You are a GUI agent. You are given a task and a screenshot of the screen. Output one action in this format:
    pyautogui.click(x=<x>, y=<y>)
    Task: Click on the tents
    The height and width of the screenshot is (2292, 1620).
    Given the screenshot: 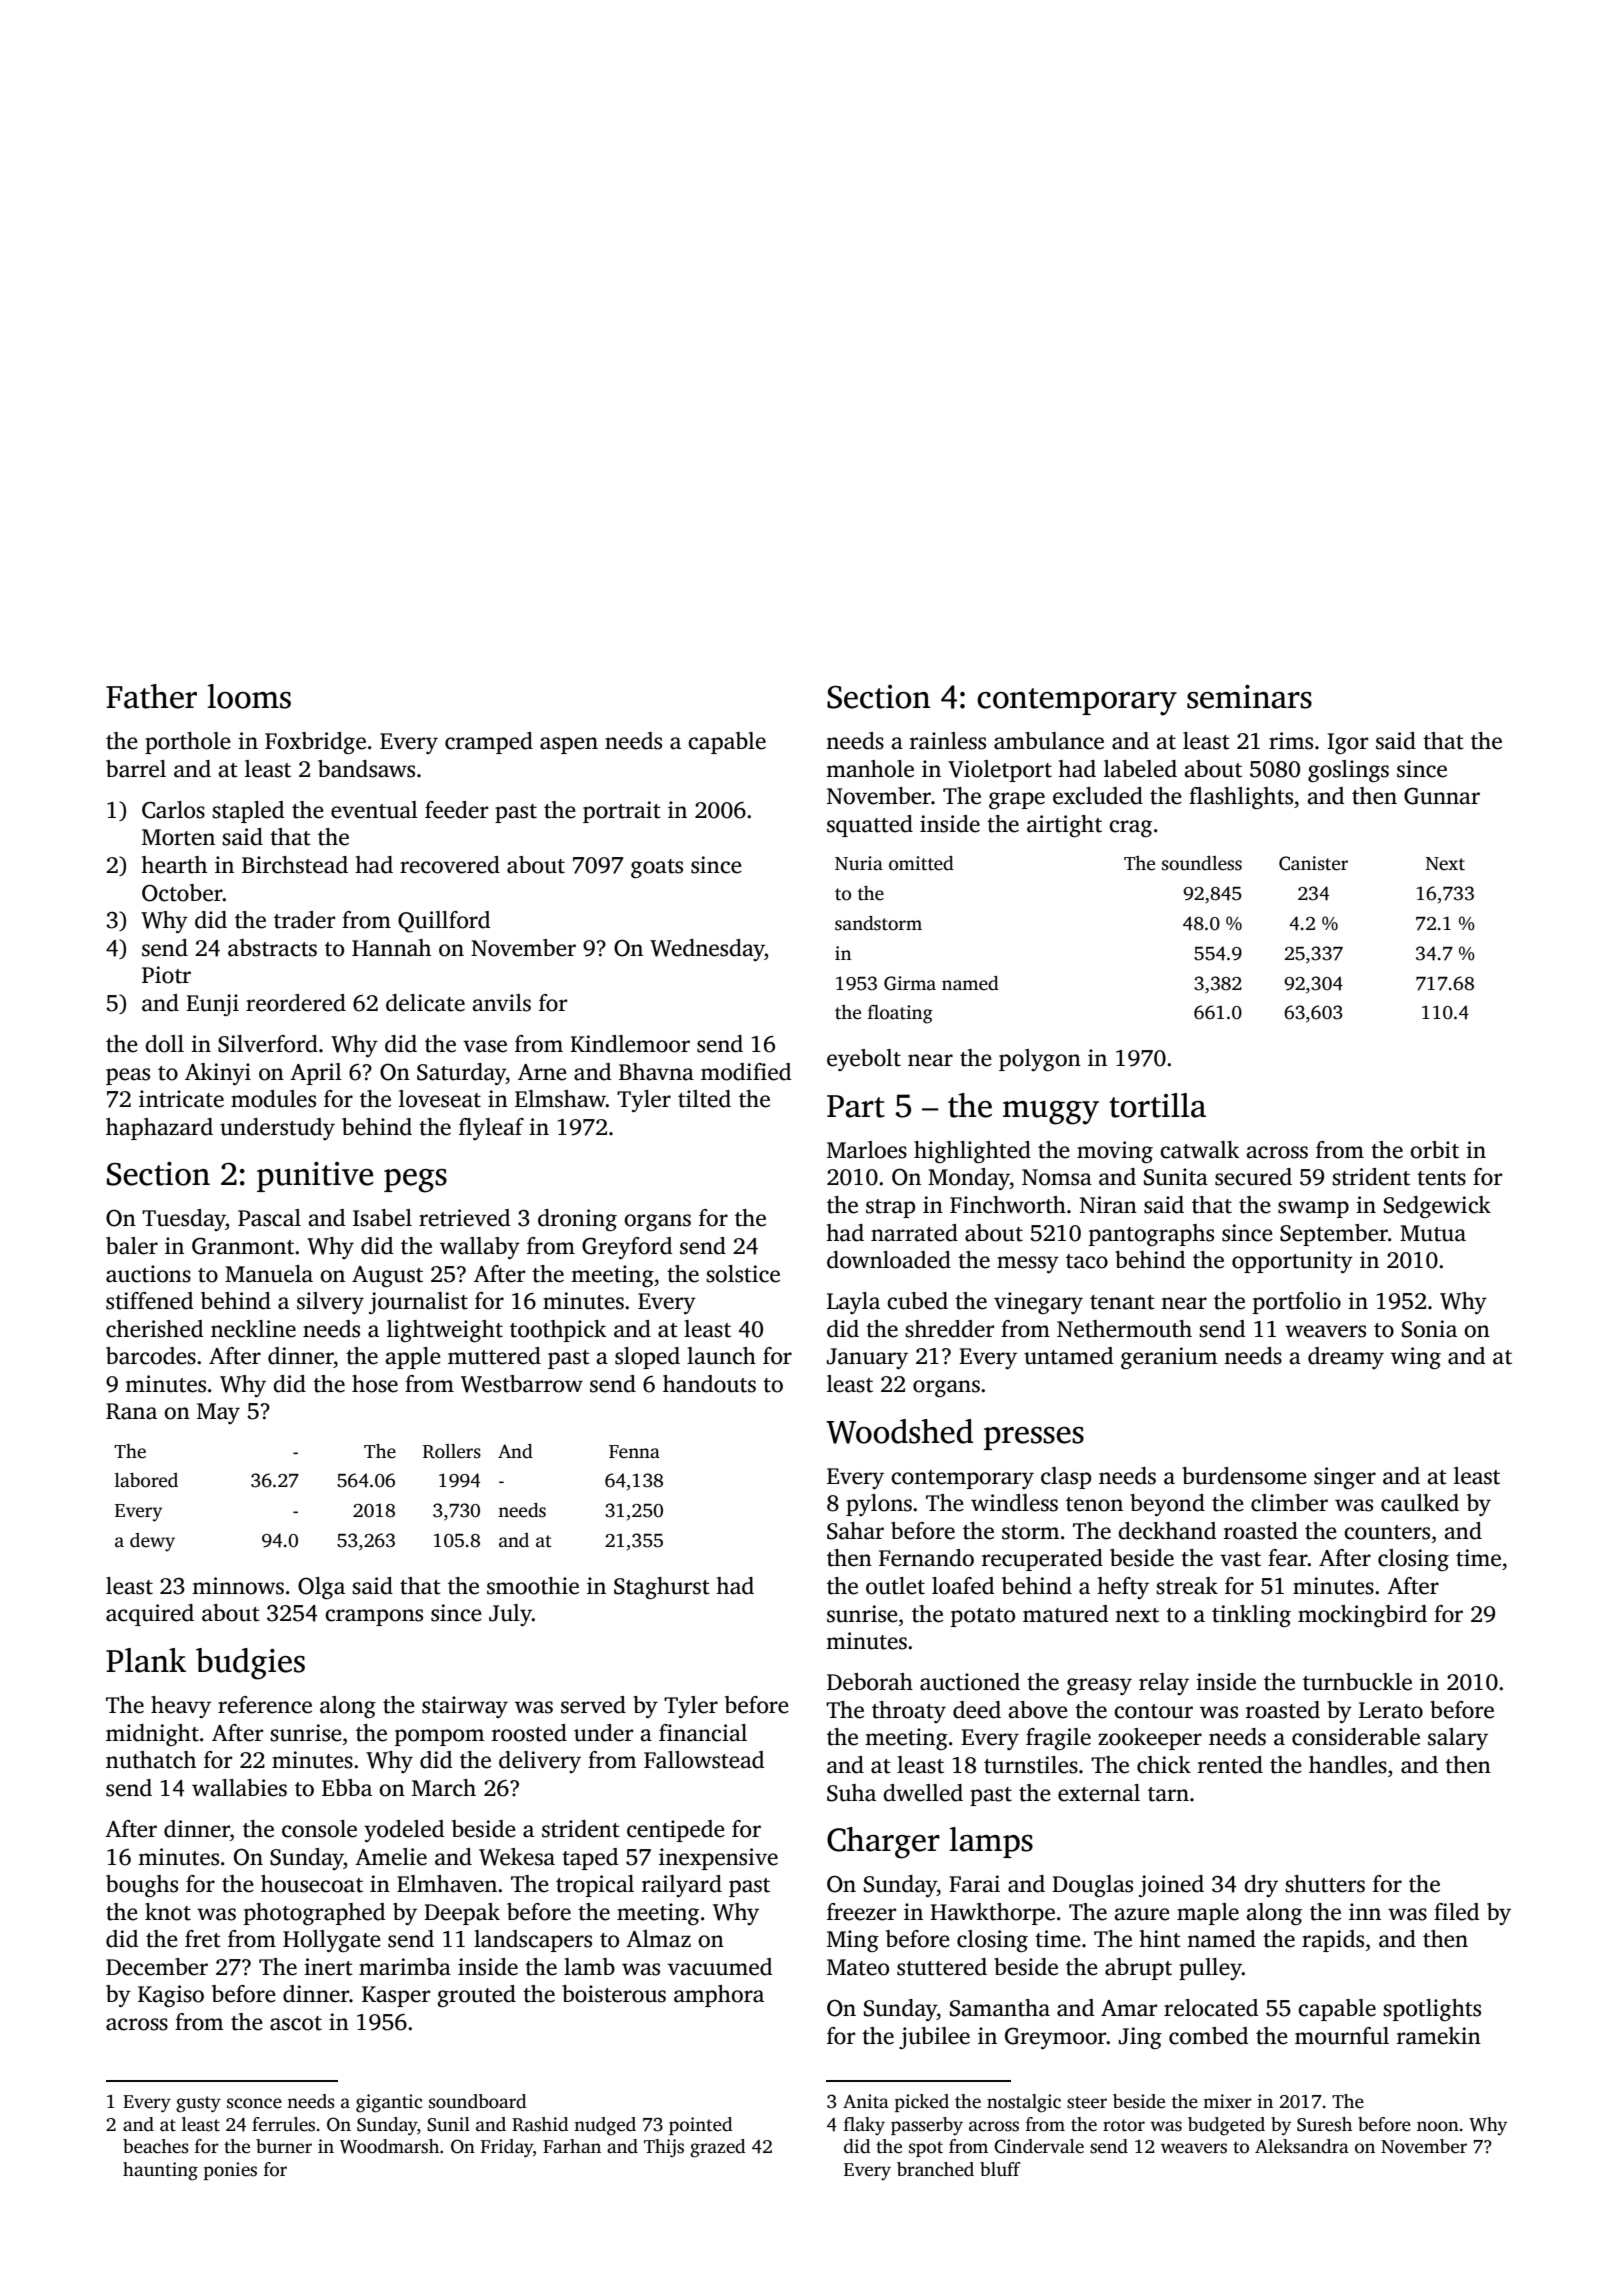 What is the action you would take?
    pyautogui.click(x=1441, y=1178)
